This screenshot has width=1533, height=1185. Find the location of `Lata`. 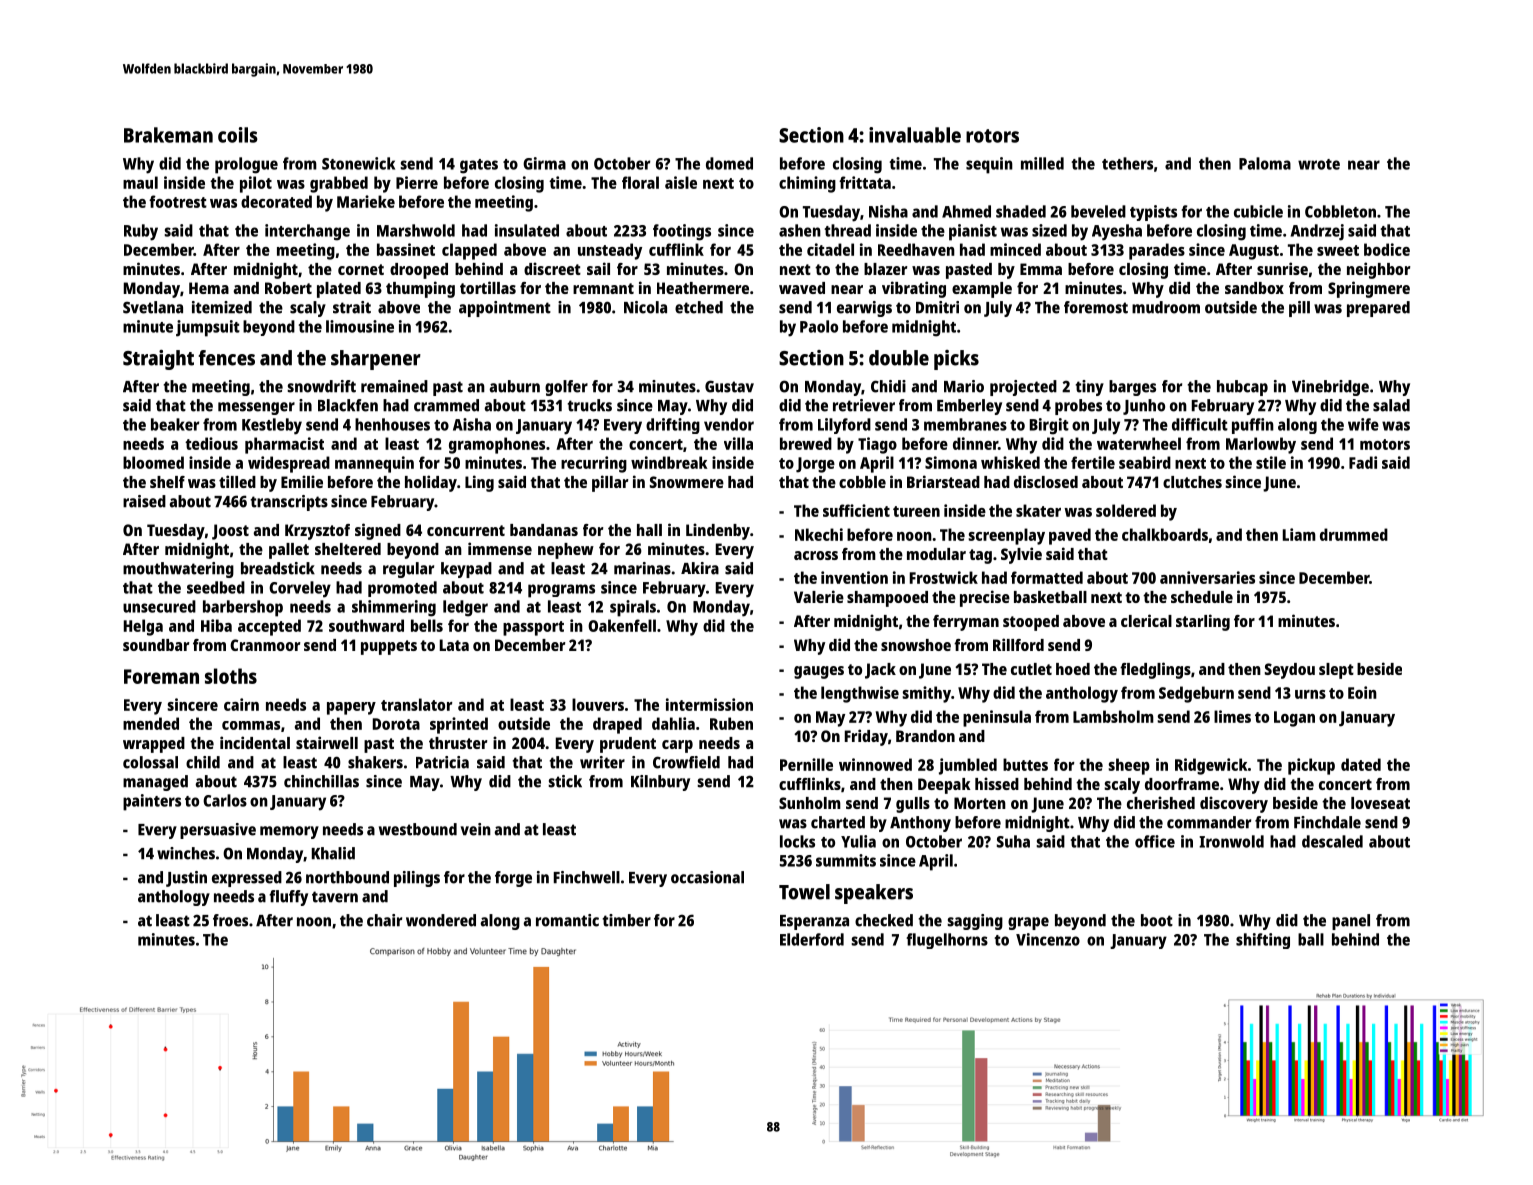

Lata is located at coordinates (454, 645).
